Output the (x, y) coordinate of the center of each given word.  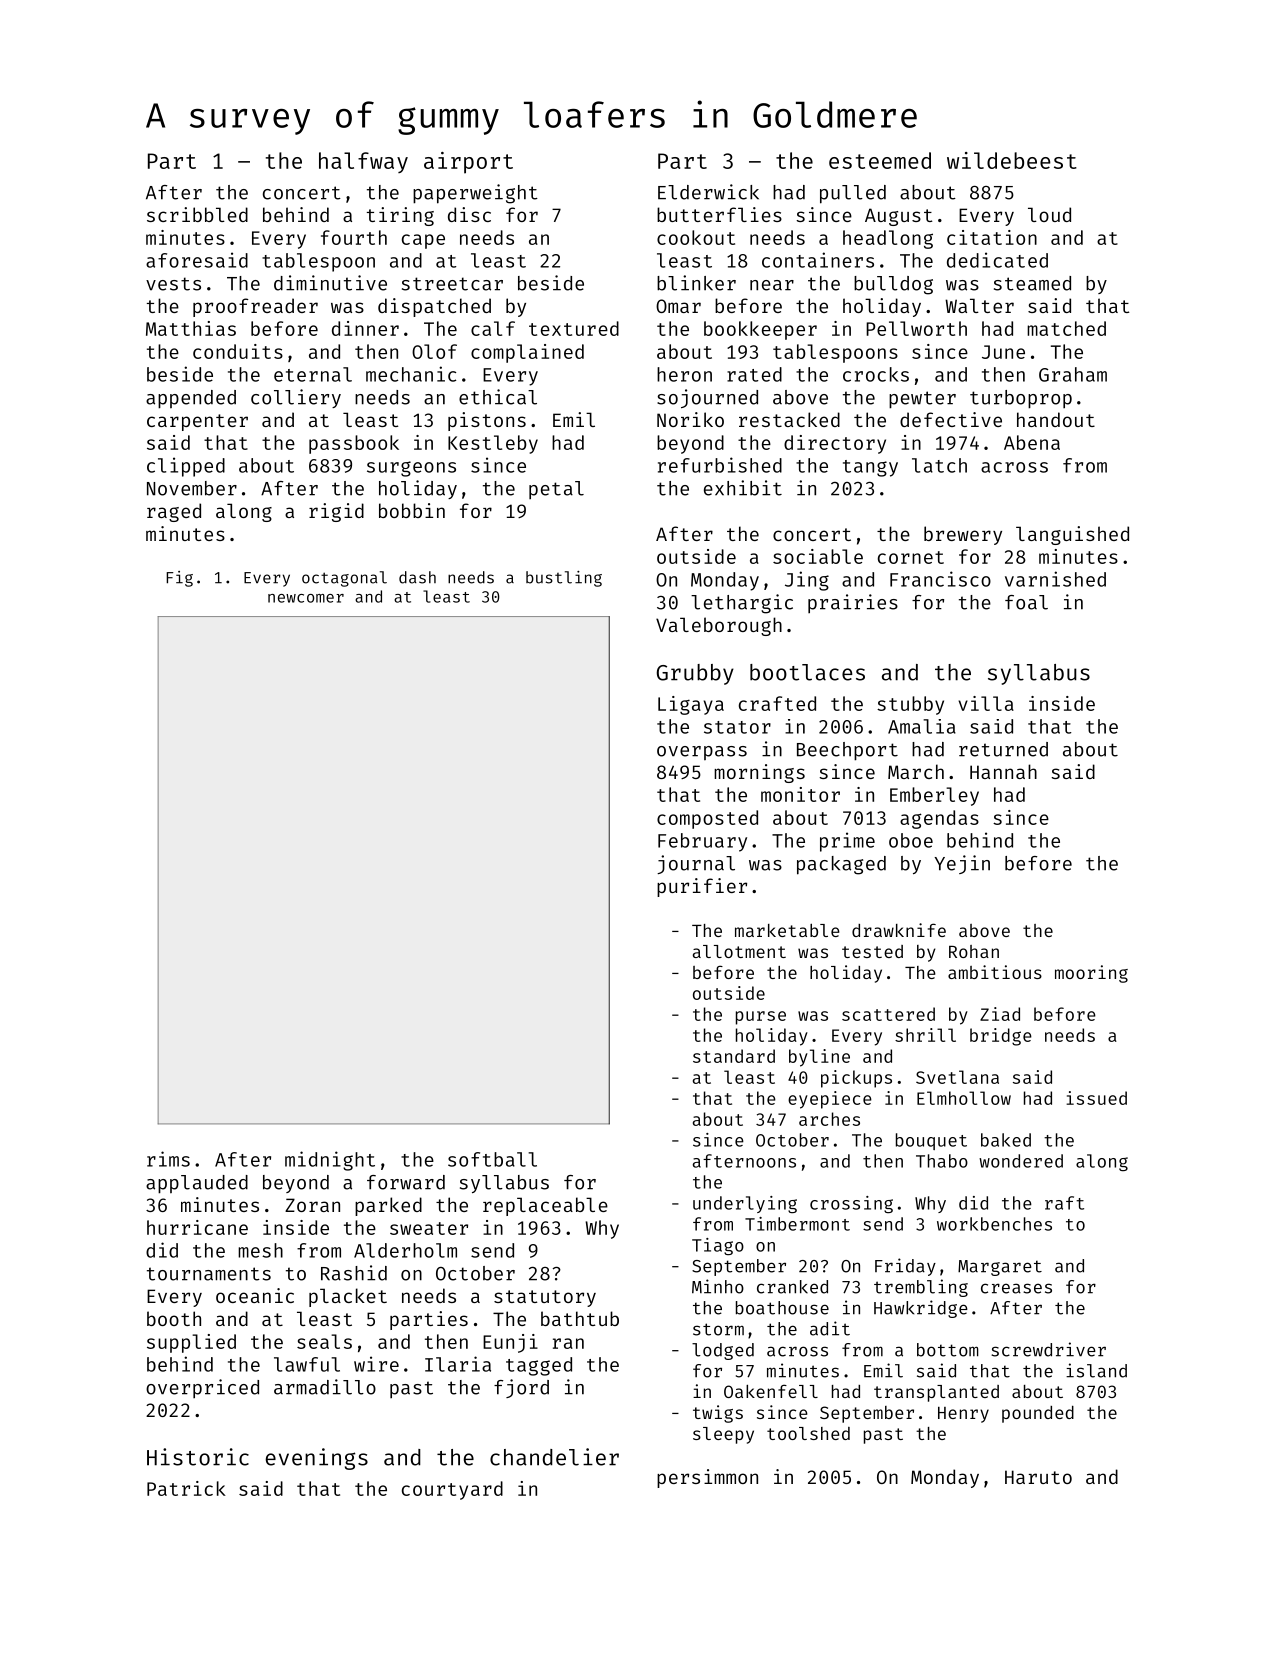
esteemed (880, 160)
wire (376, 1364)
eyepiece (830, 1100)
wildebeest (1012, 160)
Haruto (1038, 1477)
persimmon (707, 1478)
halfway (363, 162)
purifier (702, 887)
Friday (905, 1267)
